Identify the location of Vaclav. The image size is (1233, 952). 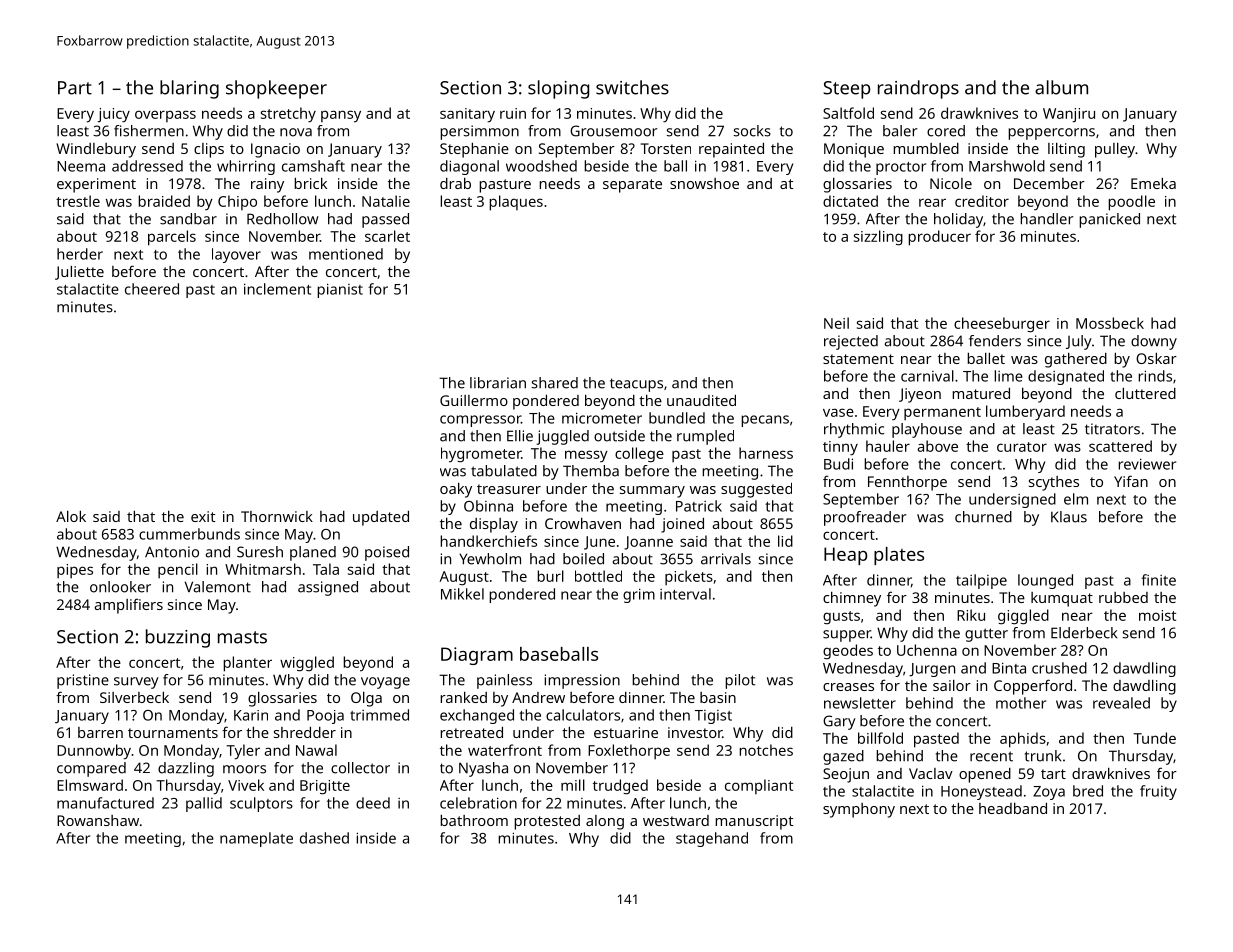
(931, 773).
